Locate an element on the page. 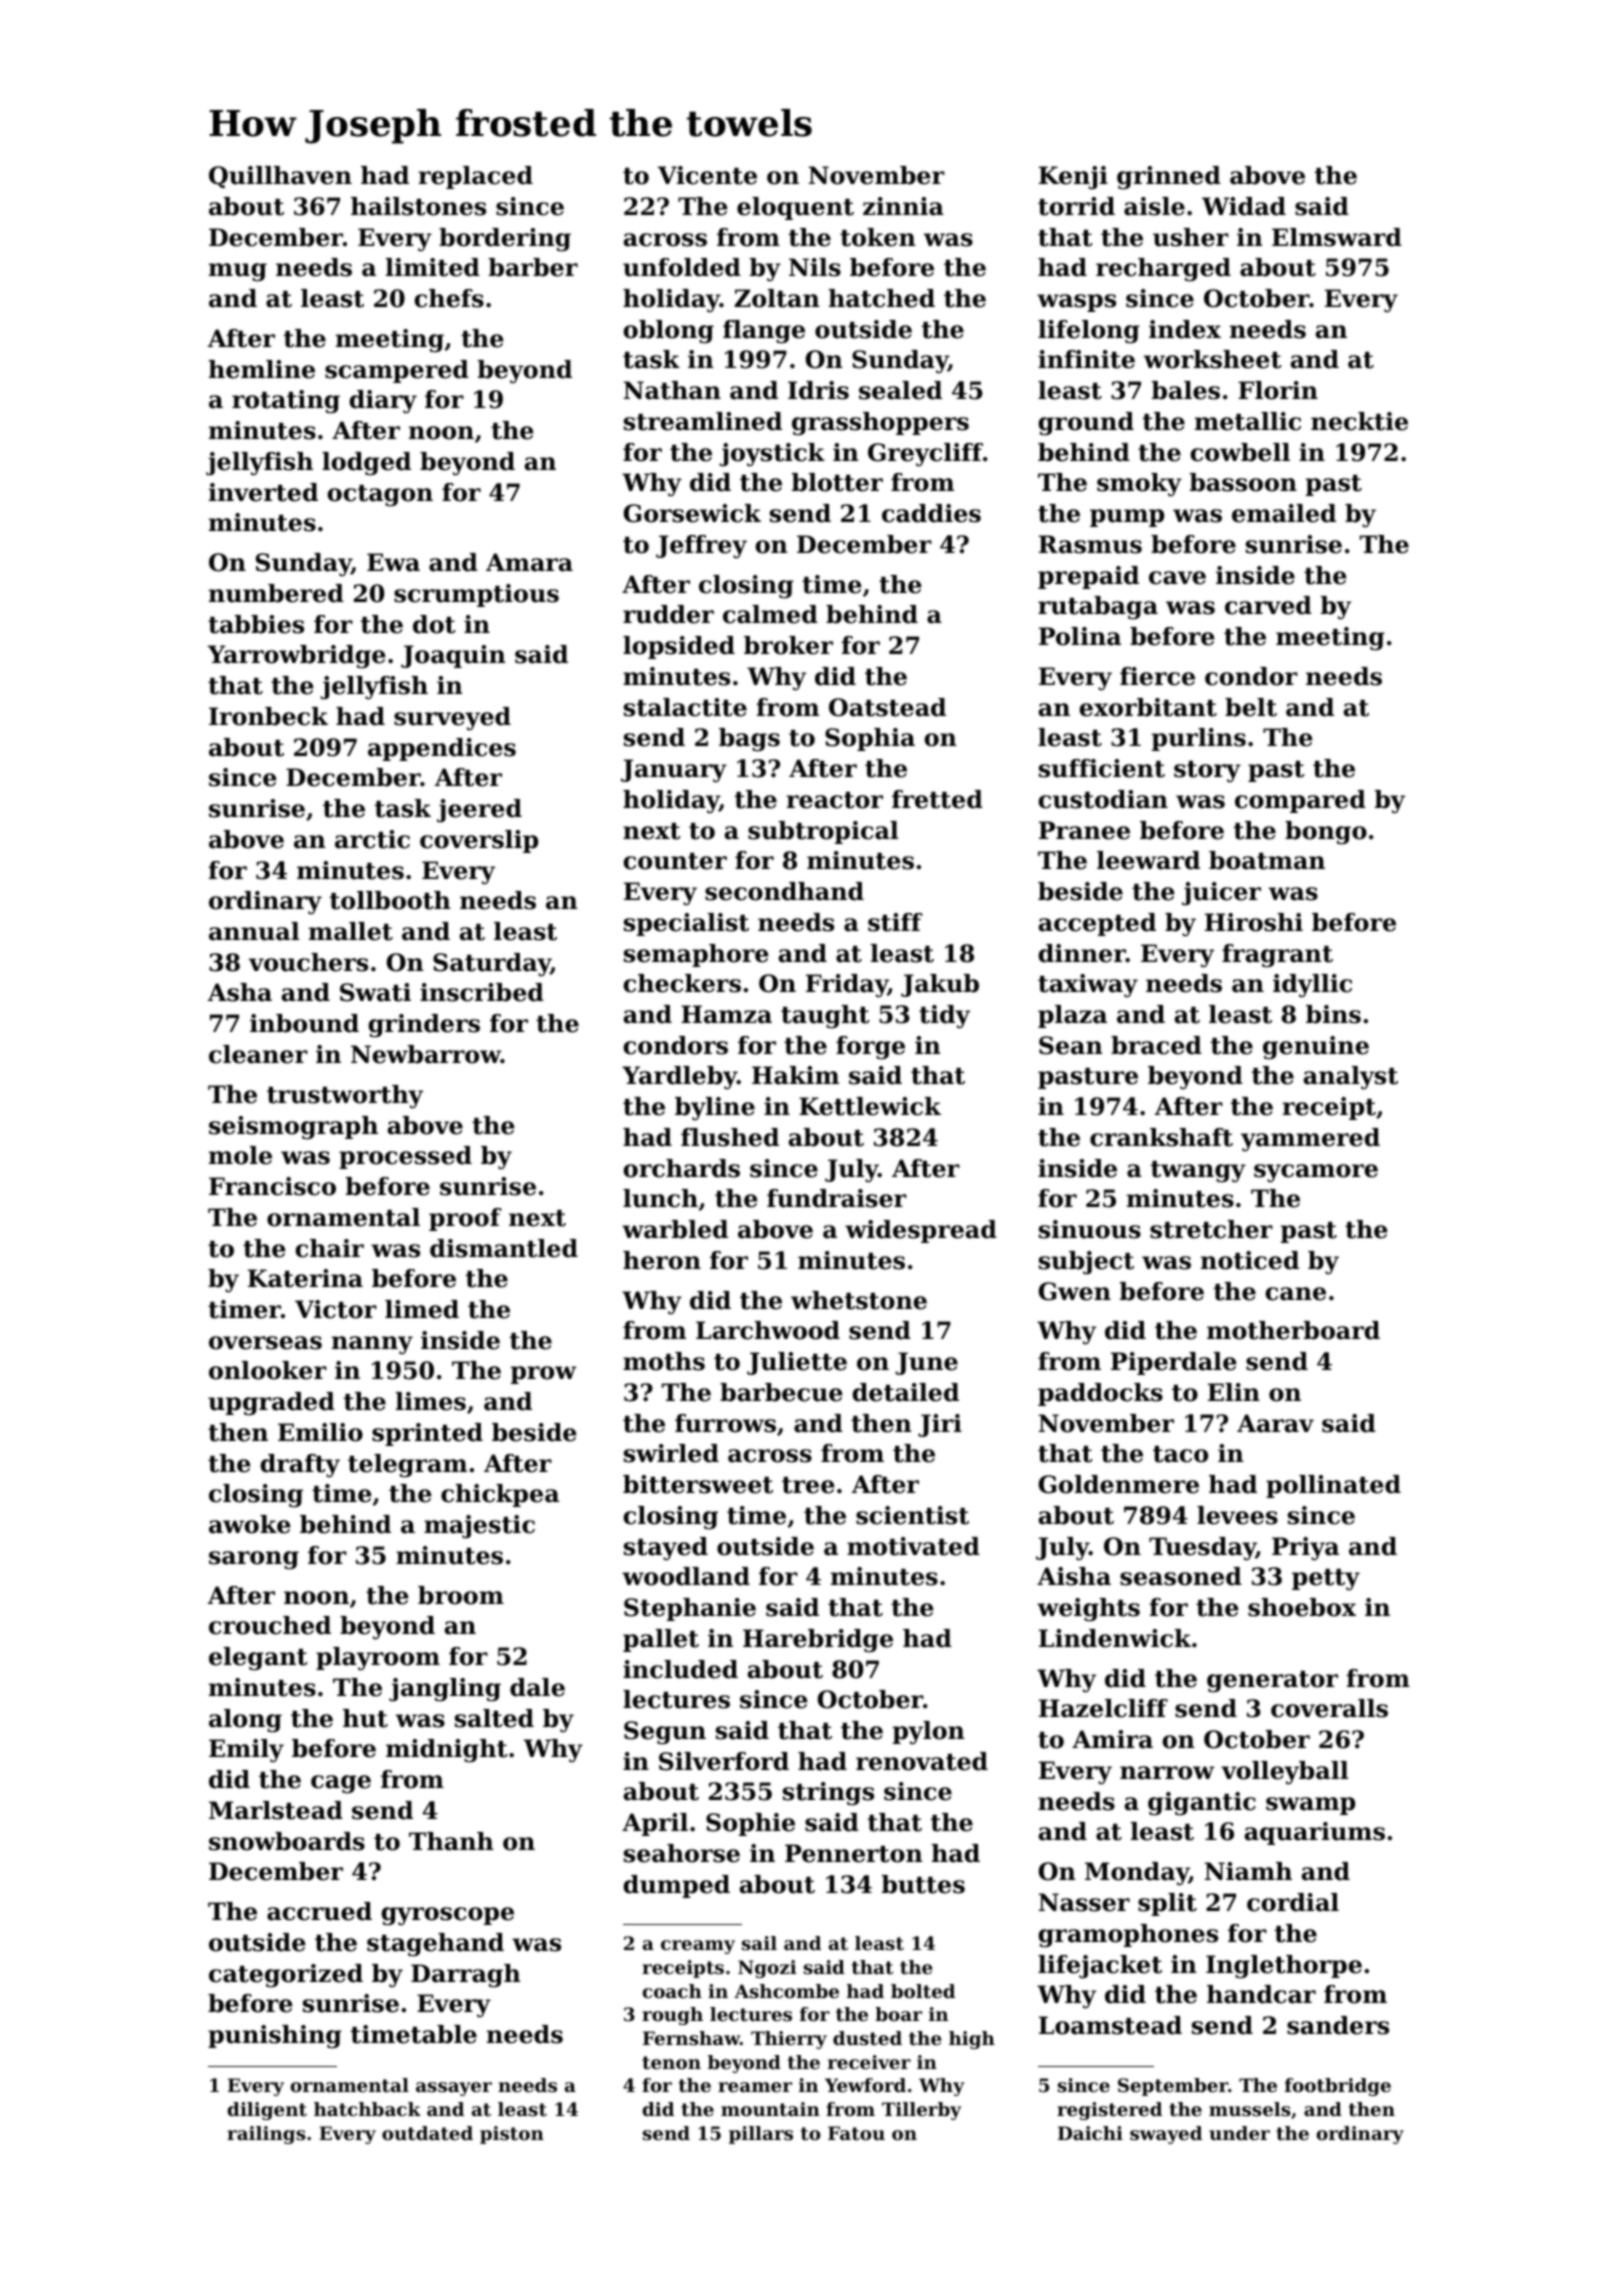 The width and height of the page is (1620, 2292). handcar is located at coordinates (1261, 1994).
